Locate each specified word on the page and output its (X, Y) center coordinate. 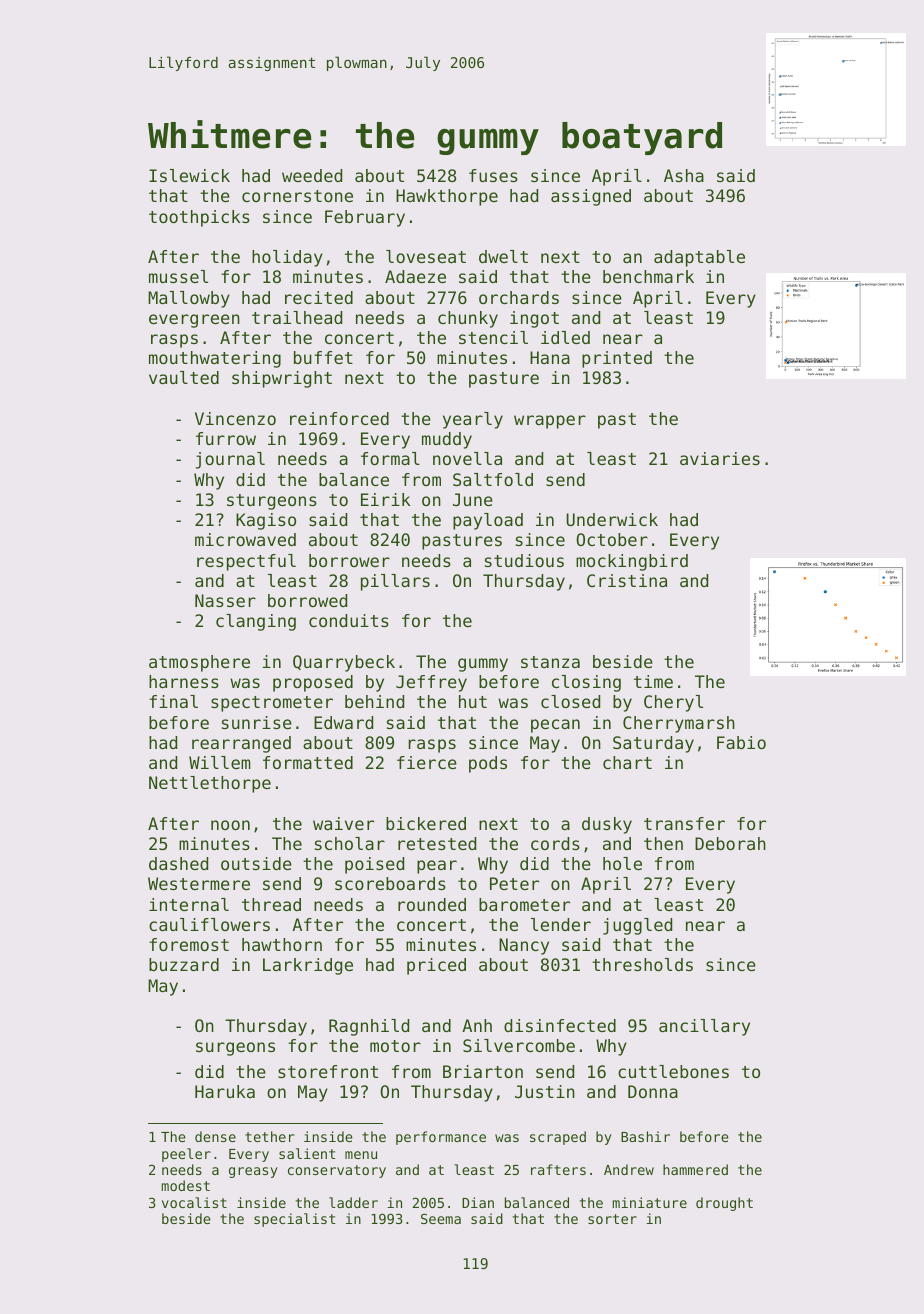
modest (185, 1185)
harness (184, 681)
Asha (684, 175)
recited (319, 297)
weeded (312, 175)
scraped (558, 1138)
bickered (426, 823)
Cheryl (673, 703)
